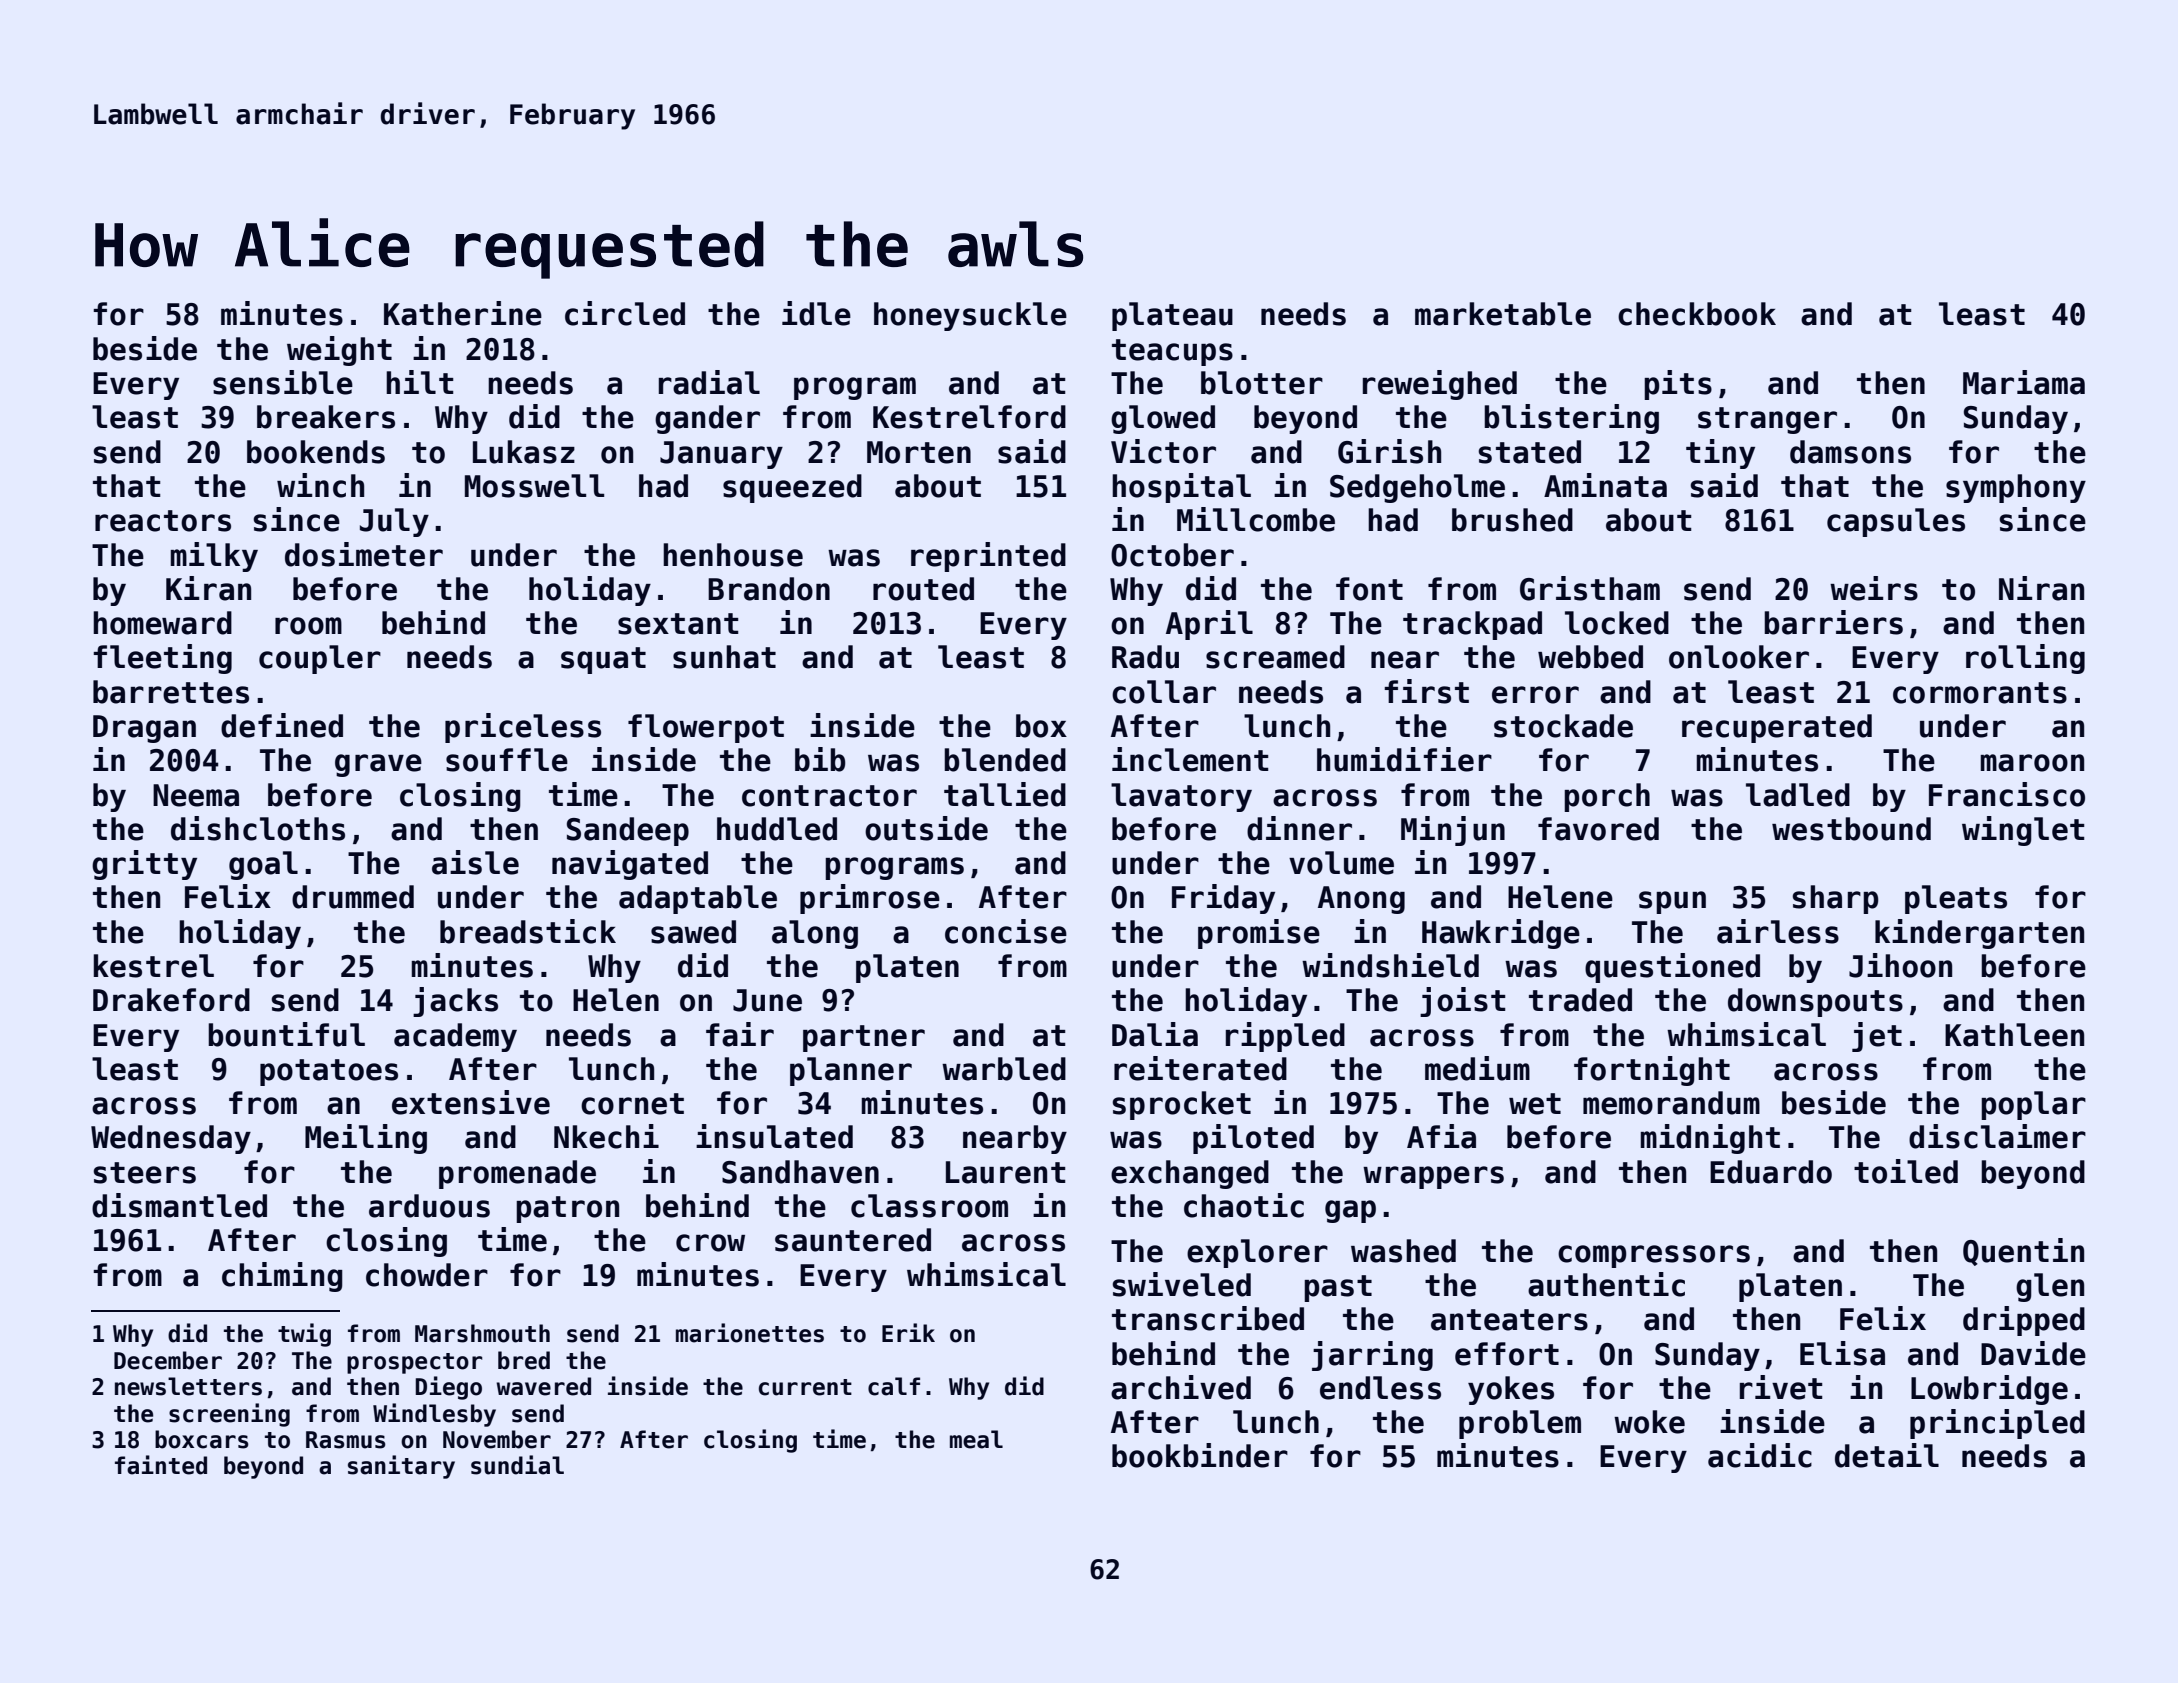  Describe the element at coordinates (497, 1439) in the document. I see `November` at that location.
